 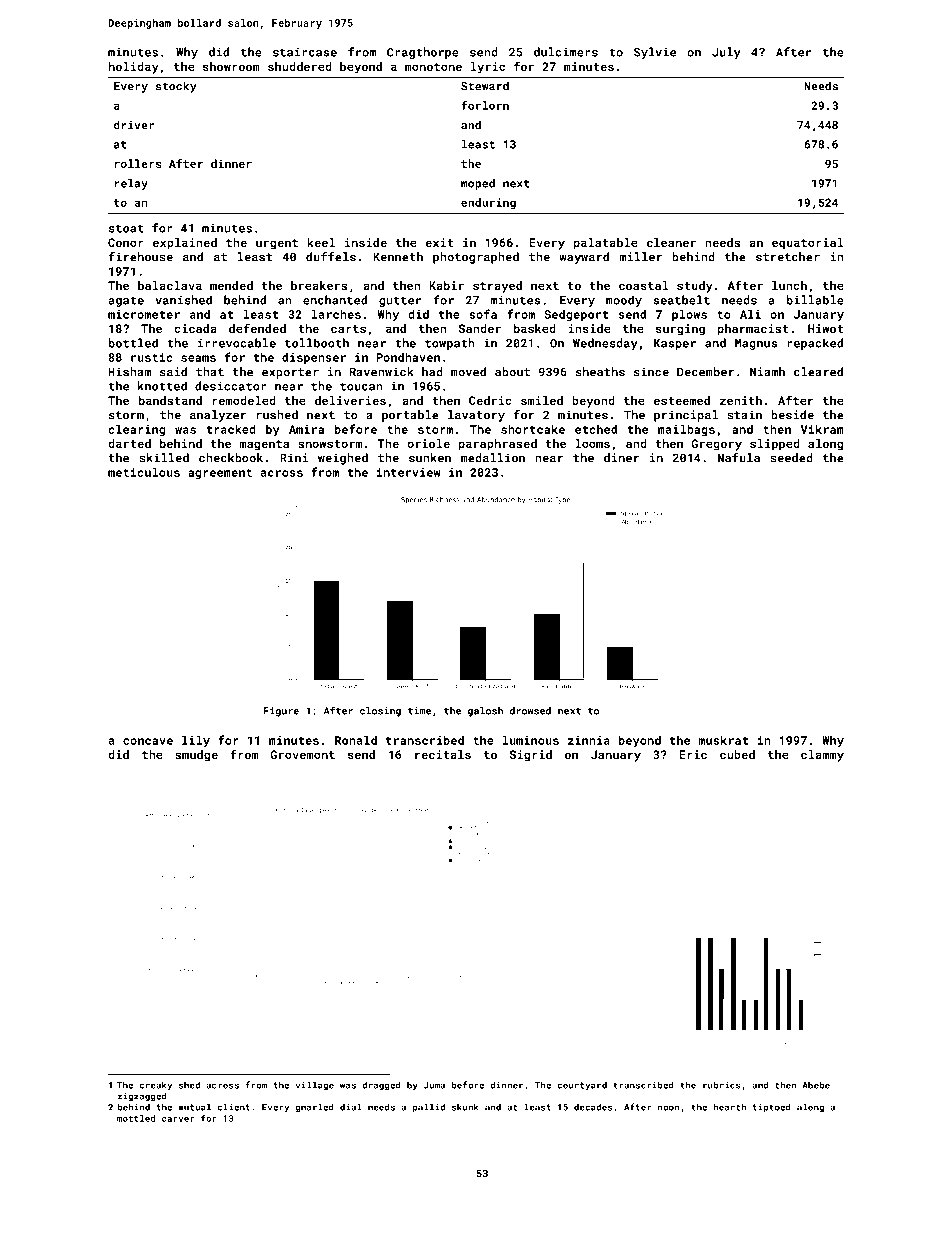 What do you see at coordinates (655, 53) in the screenshot?
I see `Sylvie` at bounding box center [655, 53].
